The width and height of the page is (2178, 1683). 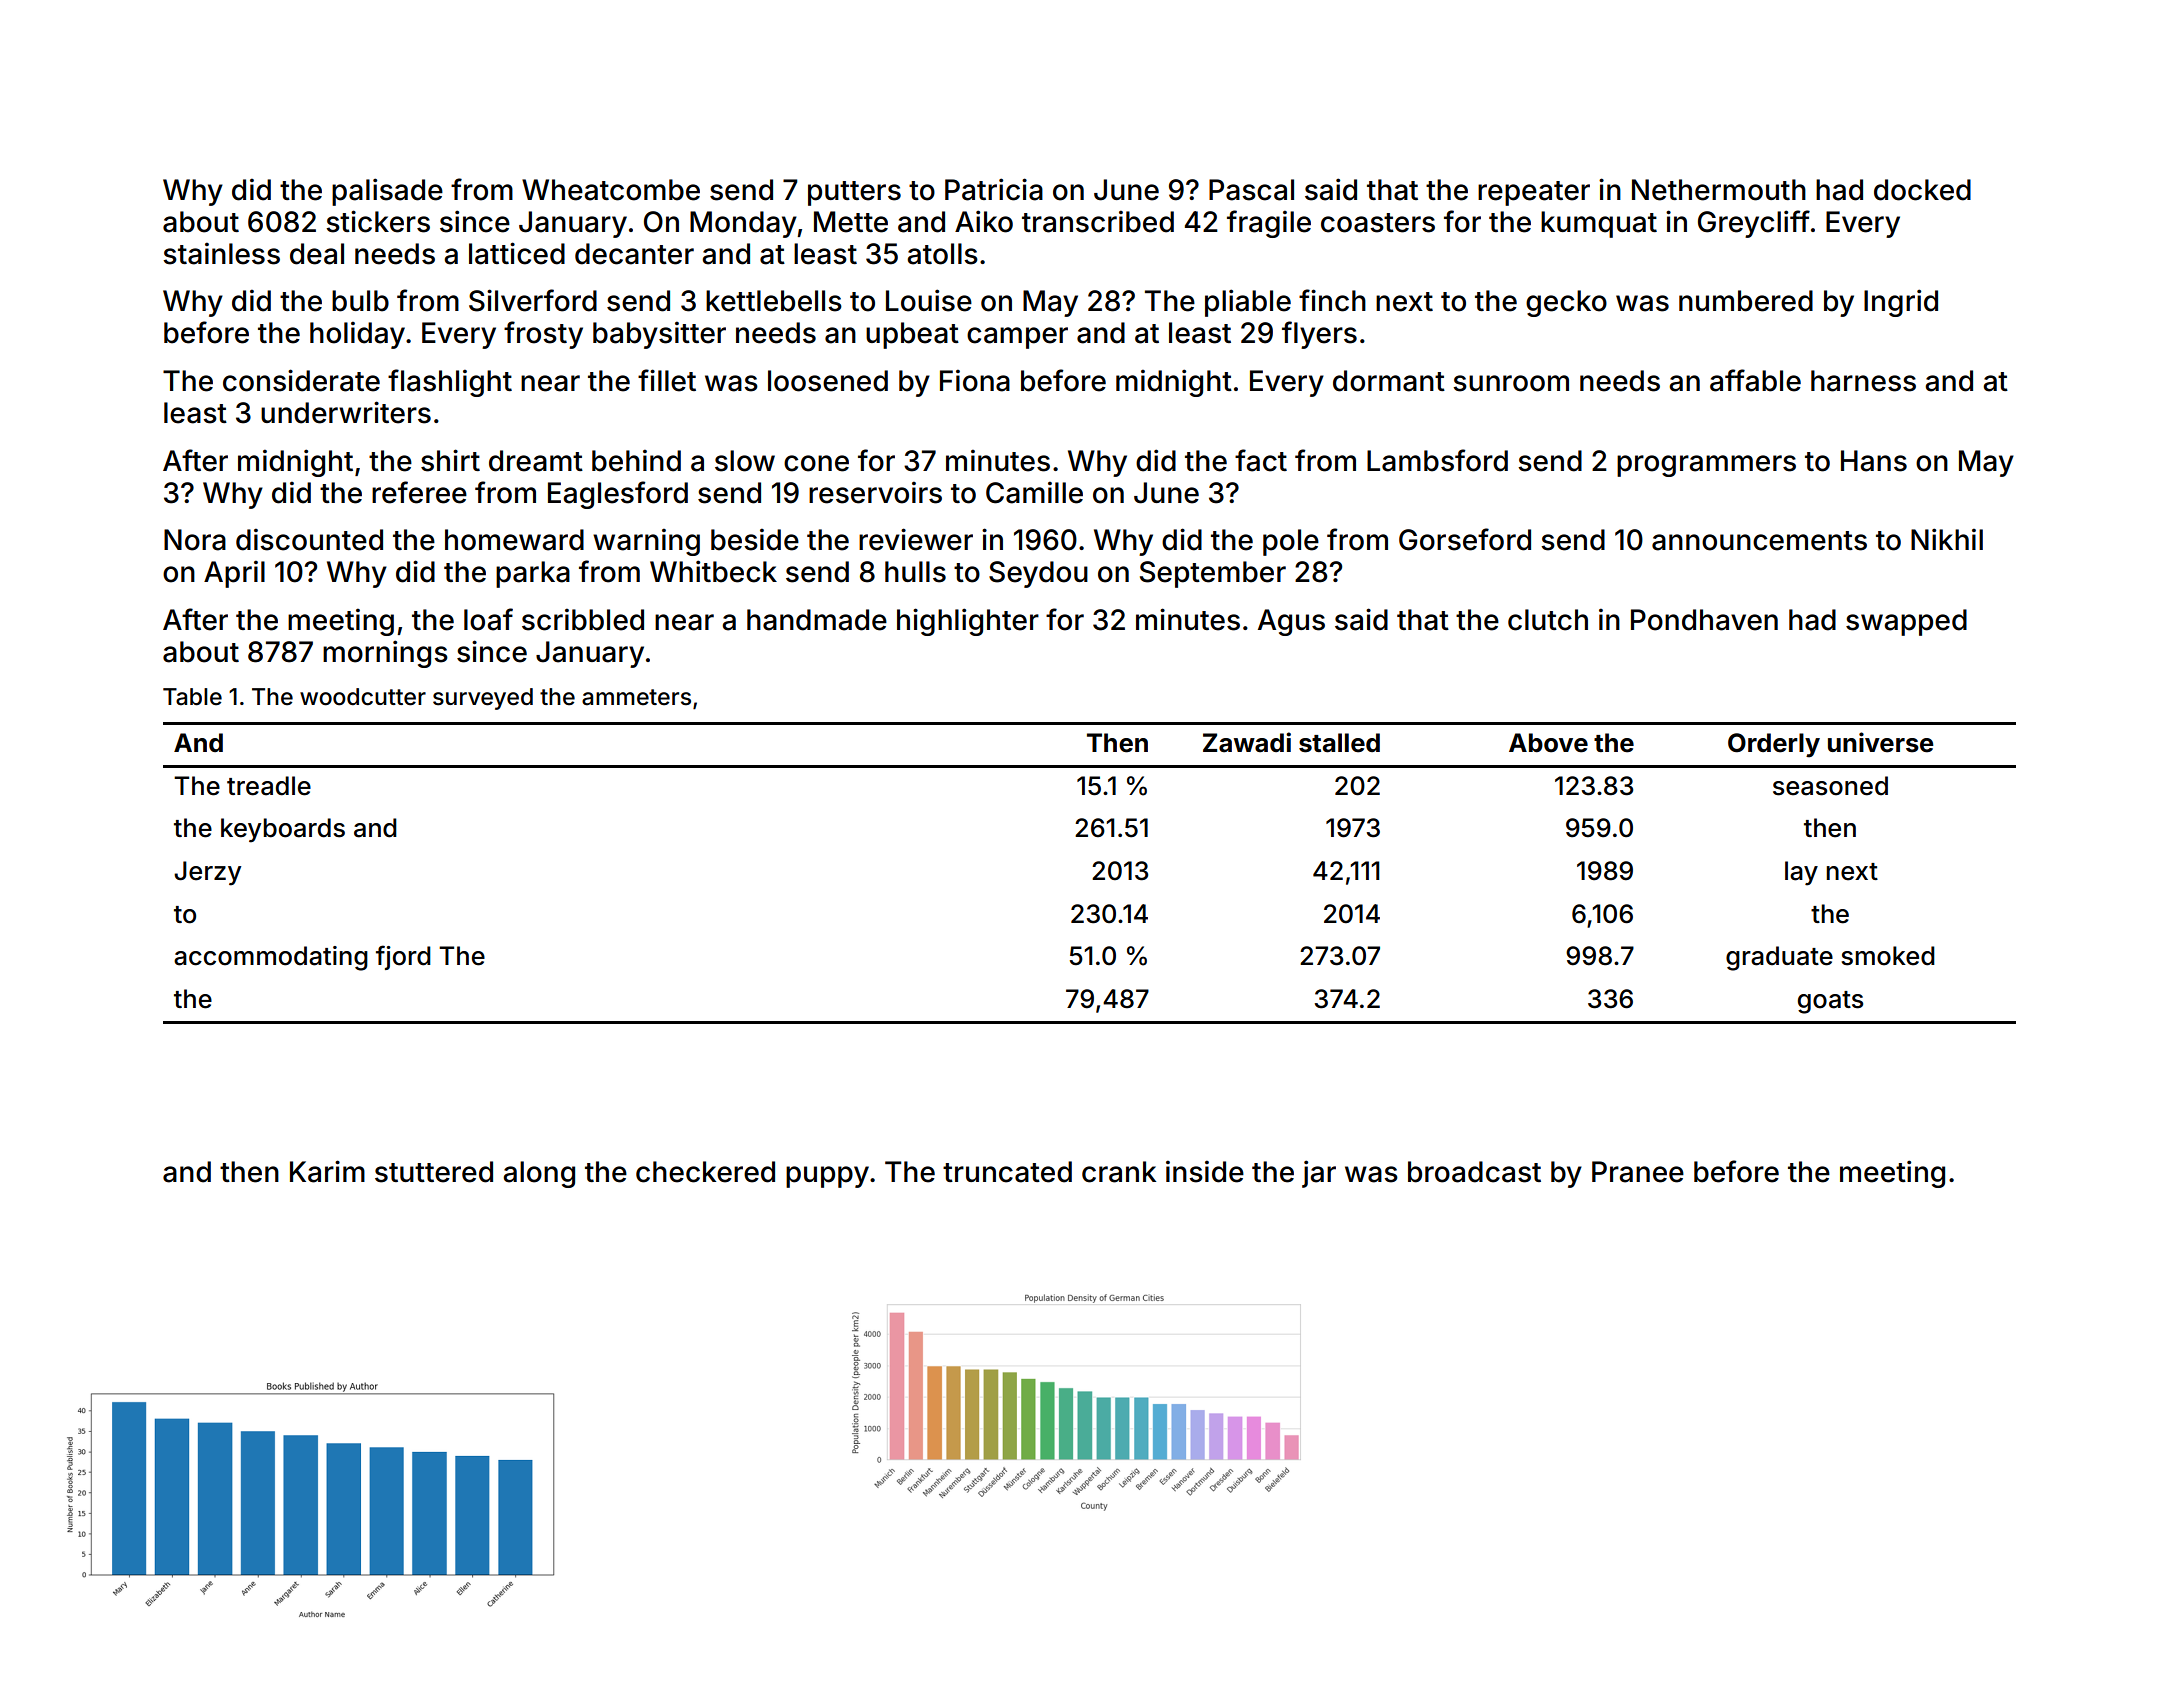 I want to click on puppy, so click(x=827, y=1177).
